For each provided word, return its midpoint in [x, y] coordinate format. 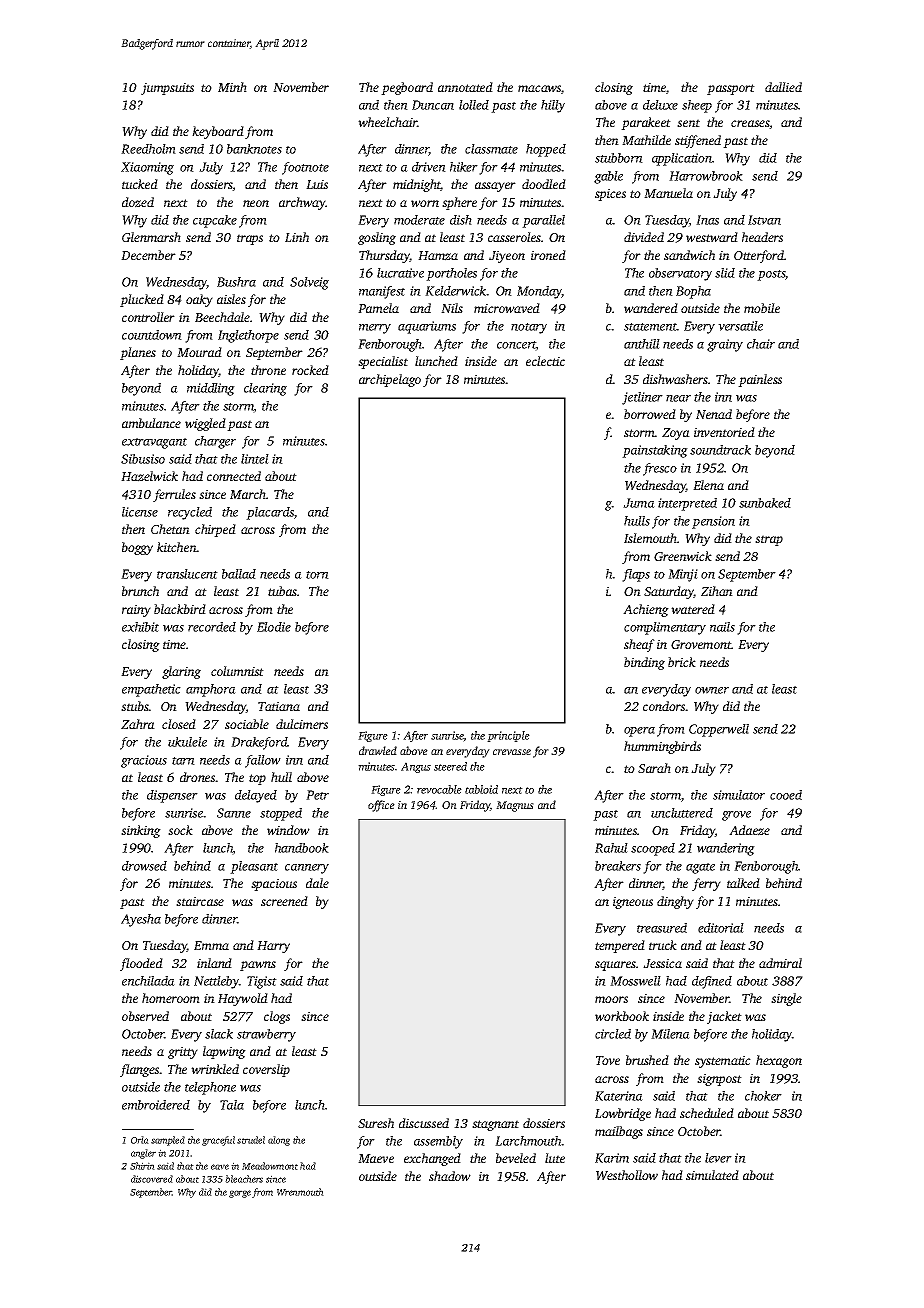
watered [693, 609]
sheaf [639, 645]
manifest [382, 292]
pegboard [407, 88]
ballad [239, 574]
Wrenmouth [300, 1192]
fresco [660, 469]
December [148, 255]
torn [317, 575]
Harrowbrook [706, 176]
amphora [211, 690]
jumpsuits [167, 89]
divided [644, 237]
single [786, 999]
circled [613, 1034]
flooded [141, 964]
